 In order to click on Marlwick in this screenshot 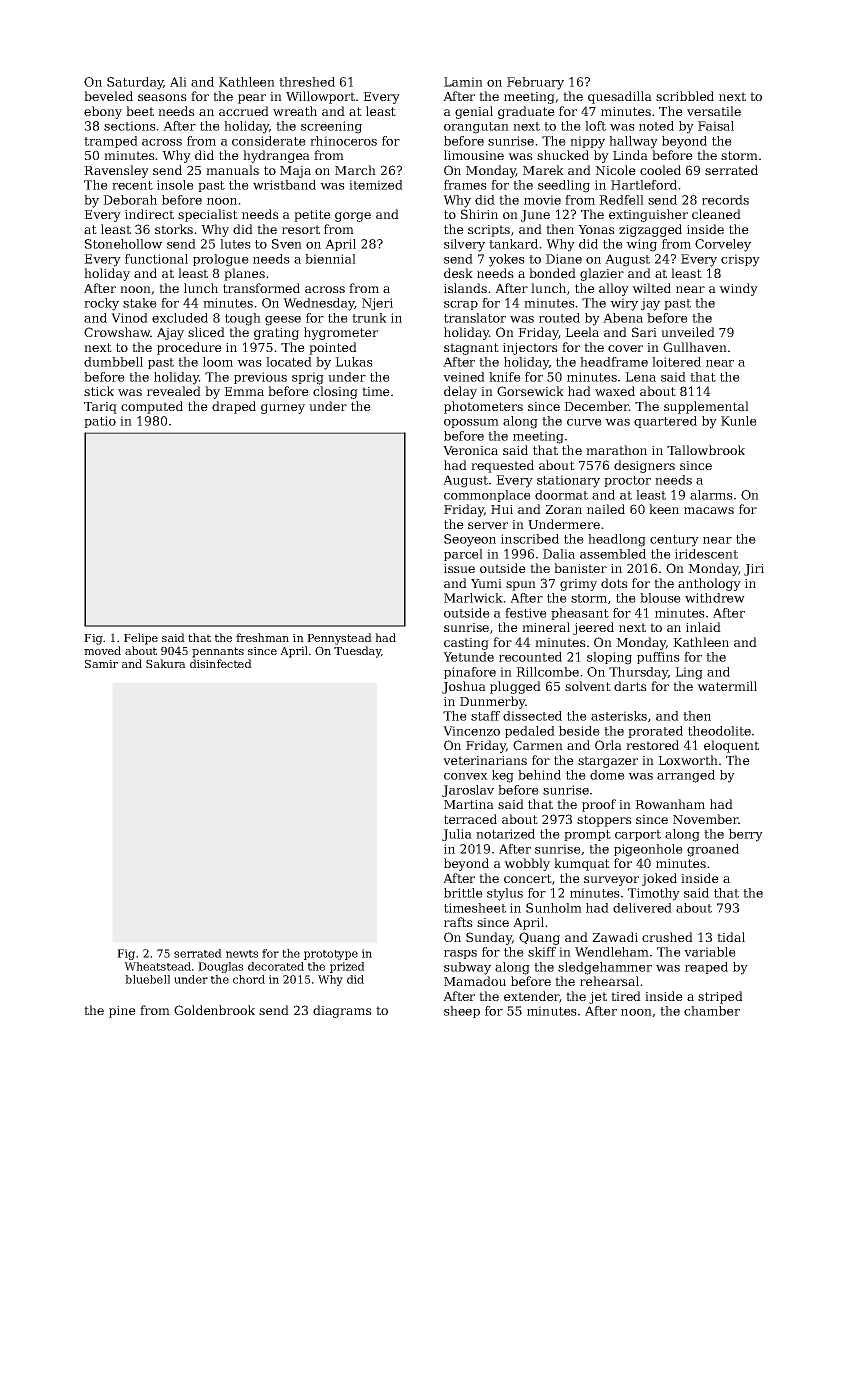, I will do `click(474, 598)`.
